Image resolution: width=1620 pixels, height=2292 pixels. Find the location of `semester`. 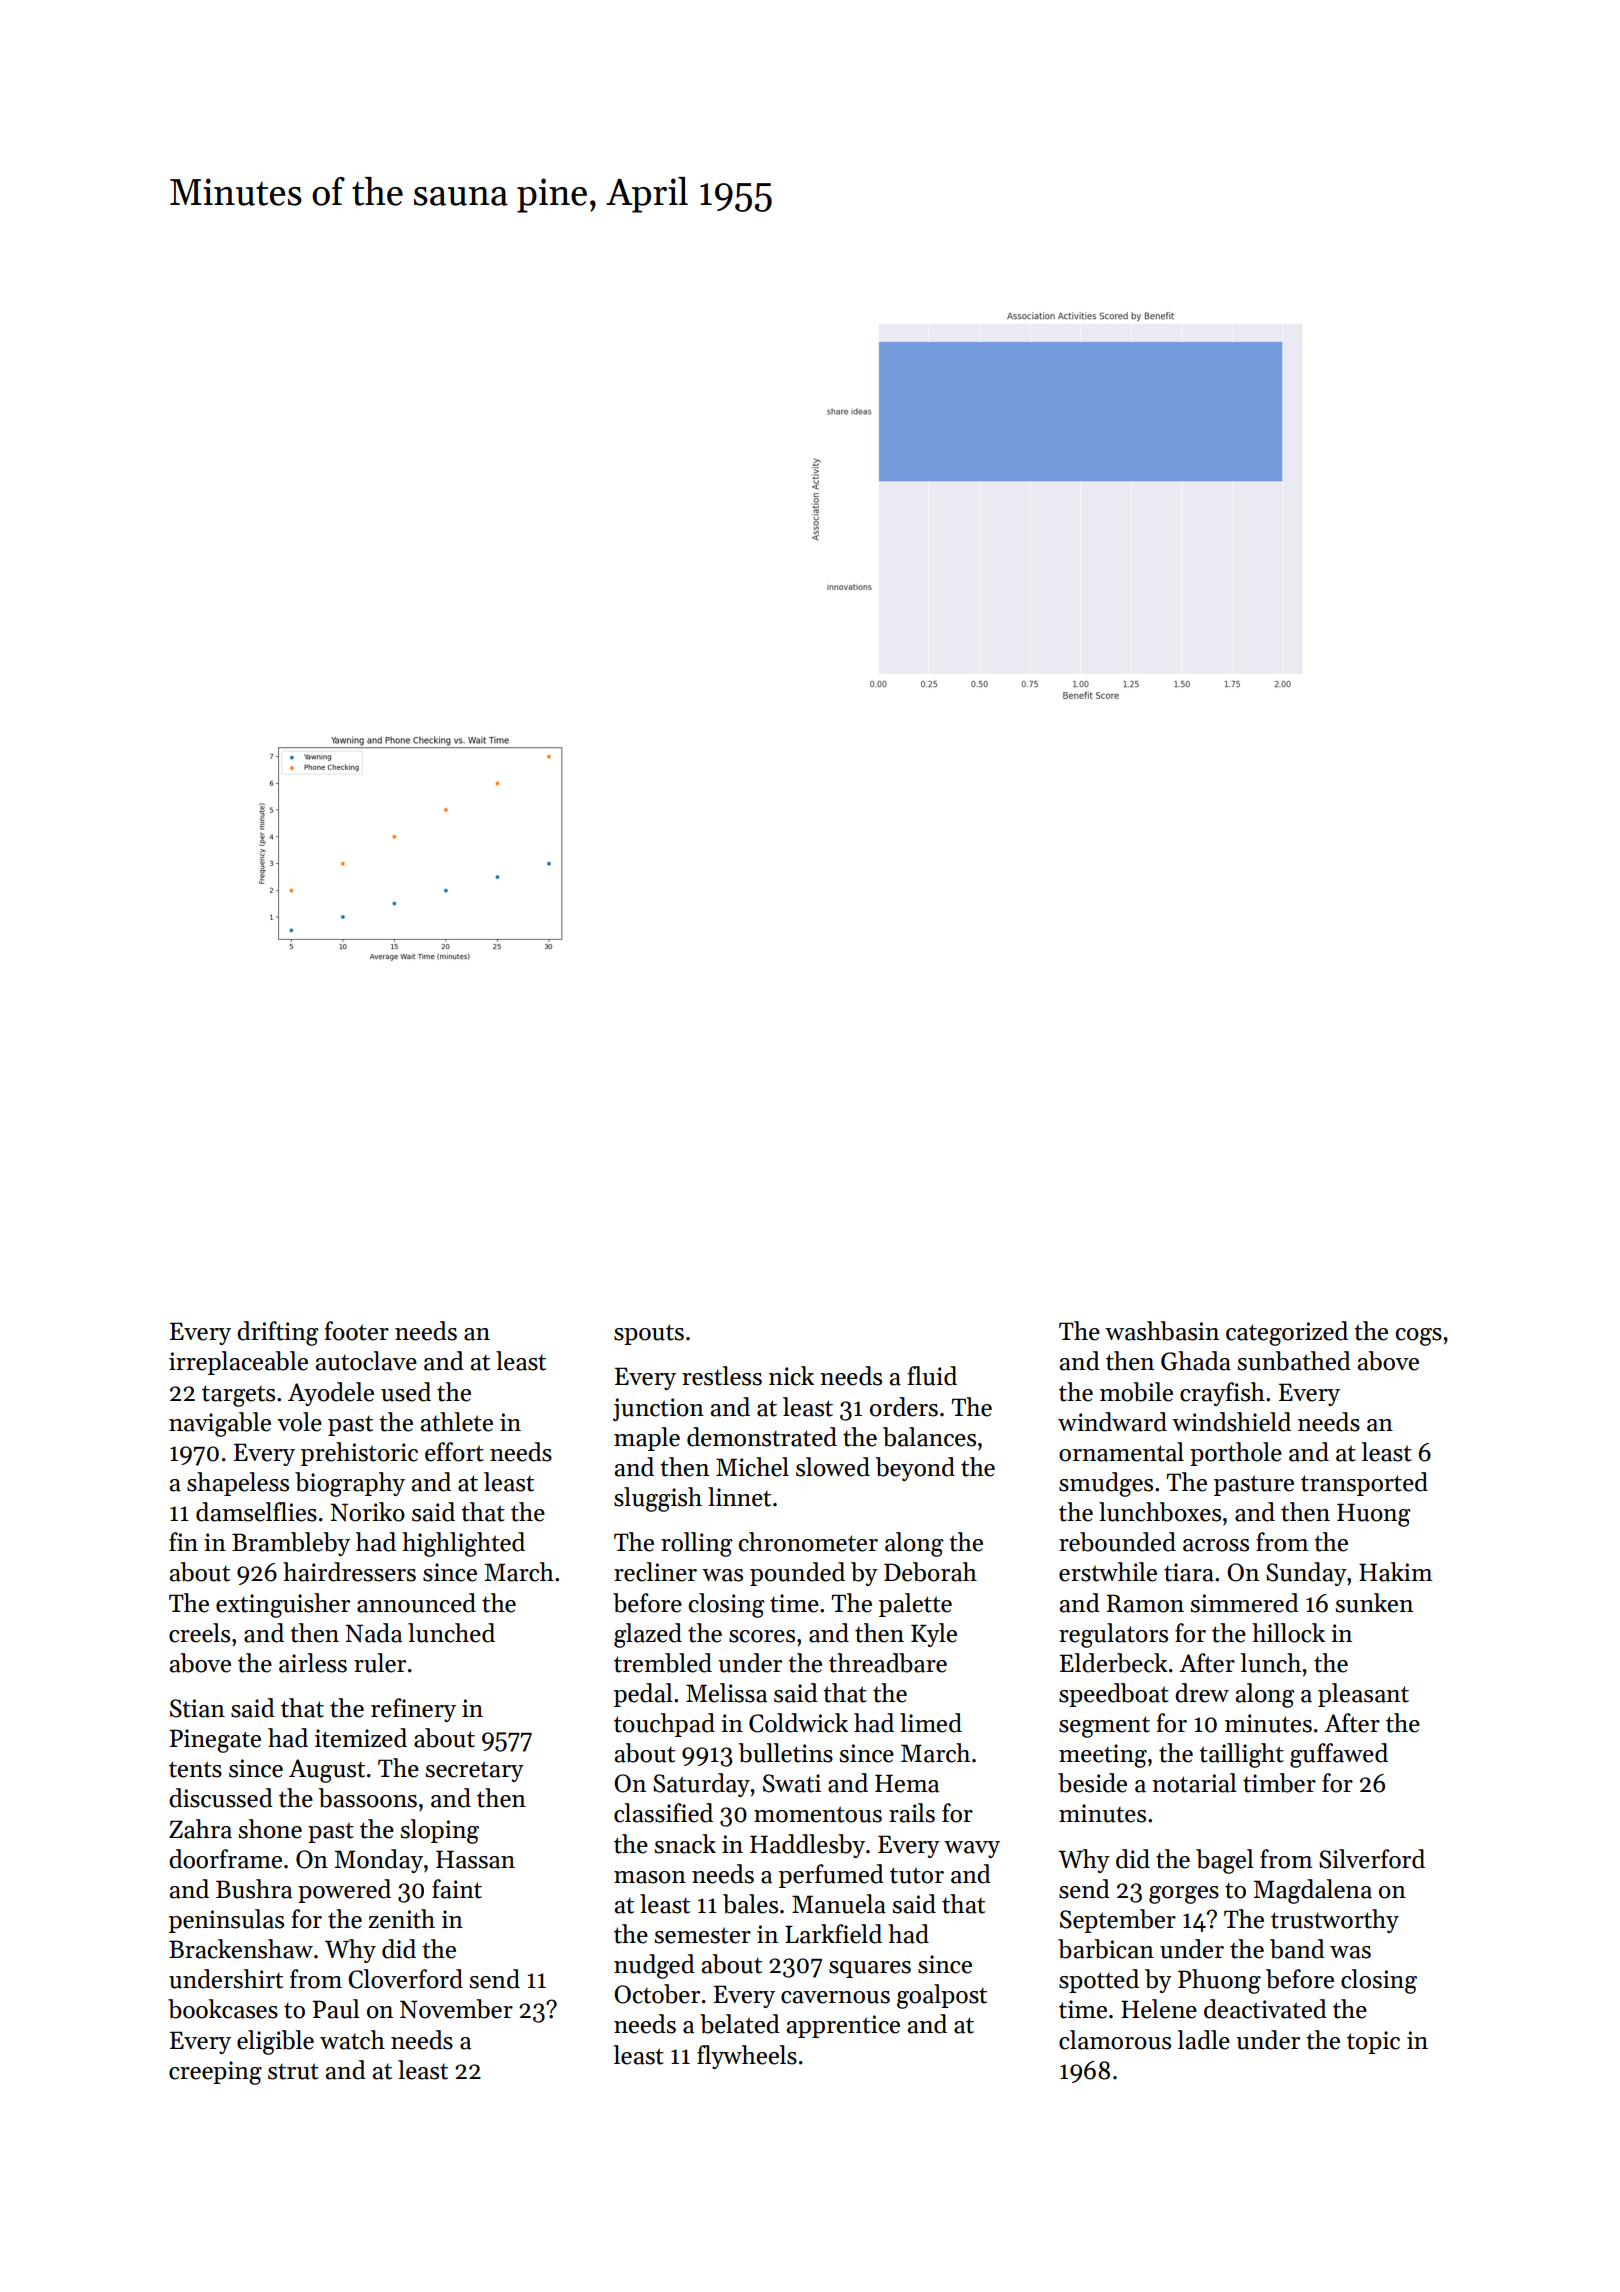

semester is located at coordinates (702, 1935).
